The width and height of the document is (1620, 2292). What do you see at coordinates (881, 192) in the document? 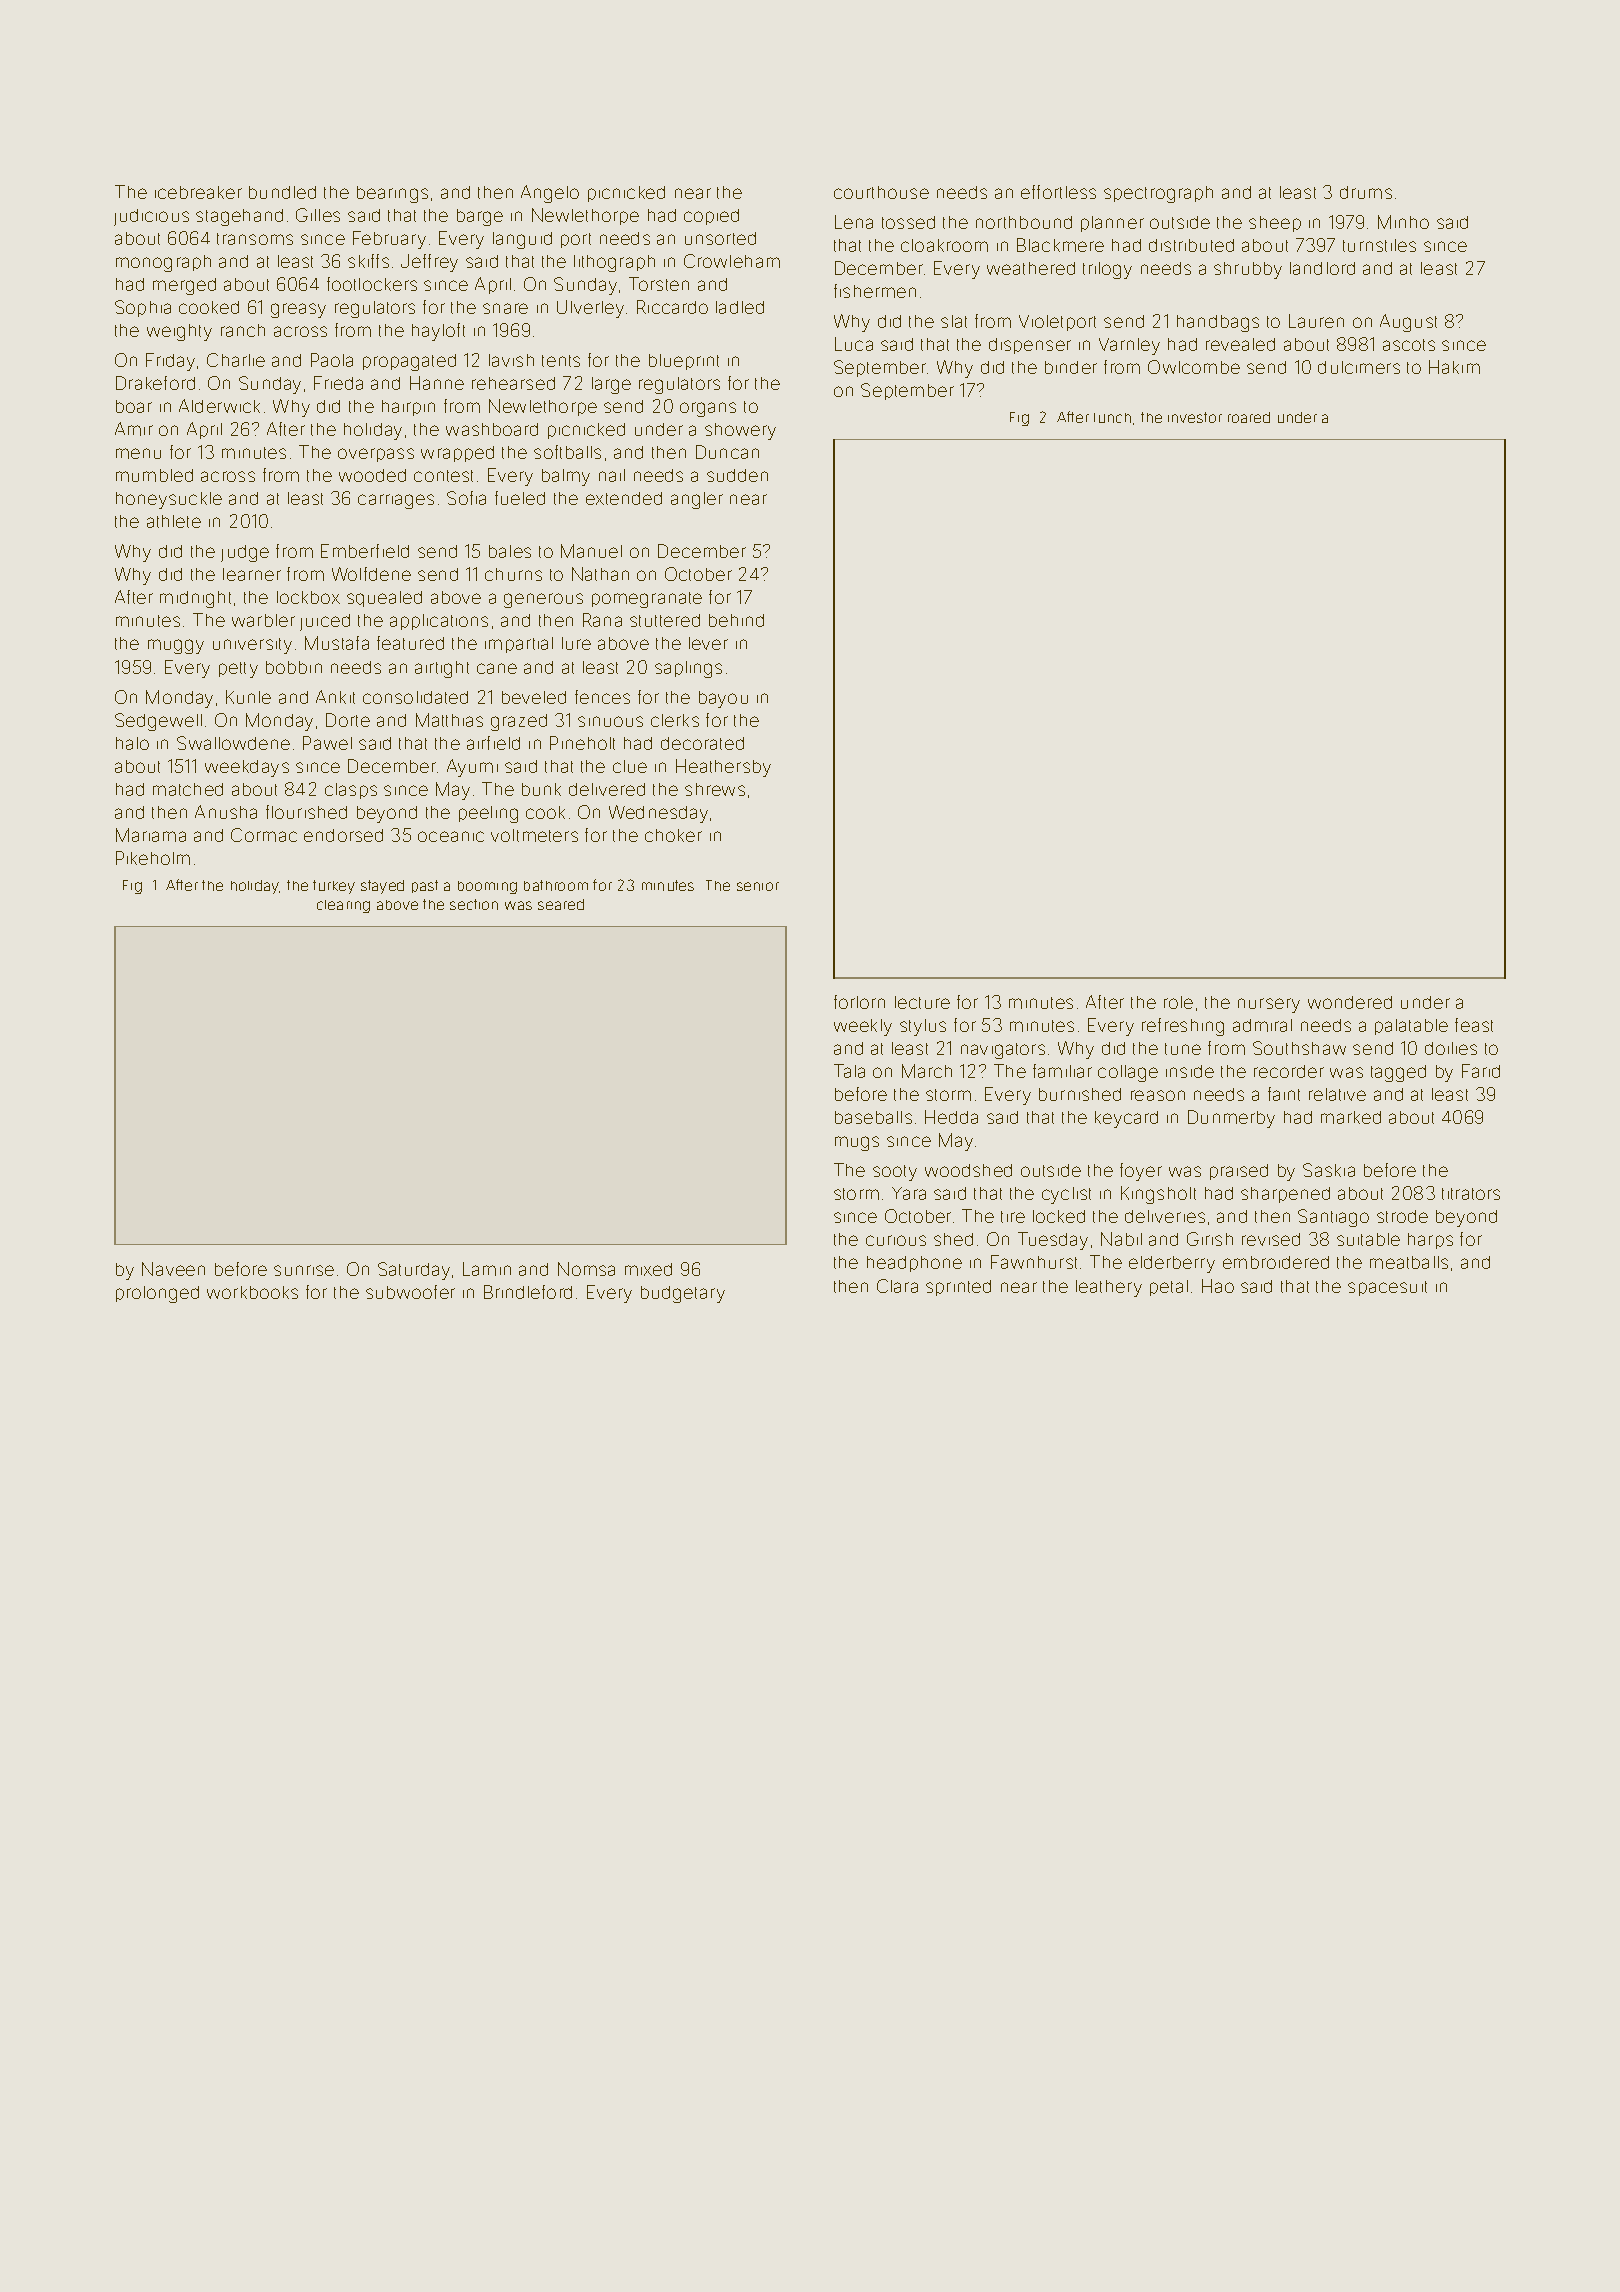
I see `courthouse` at bounding box center [881, 192].
